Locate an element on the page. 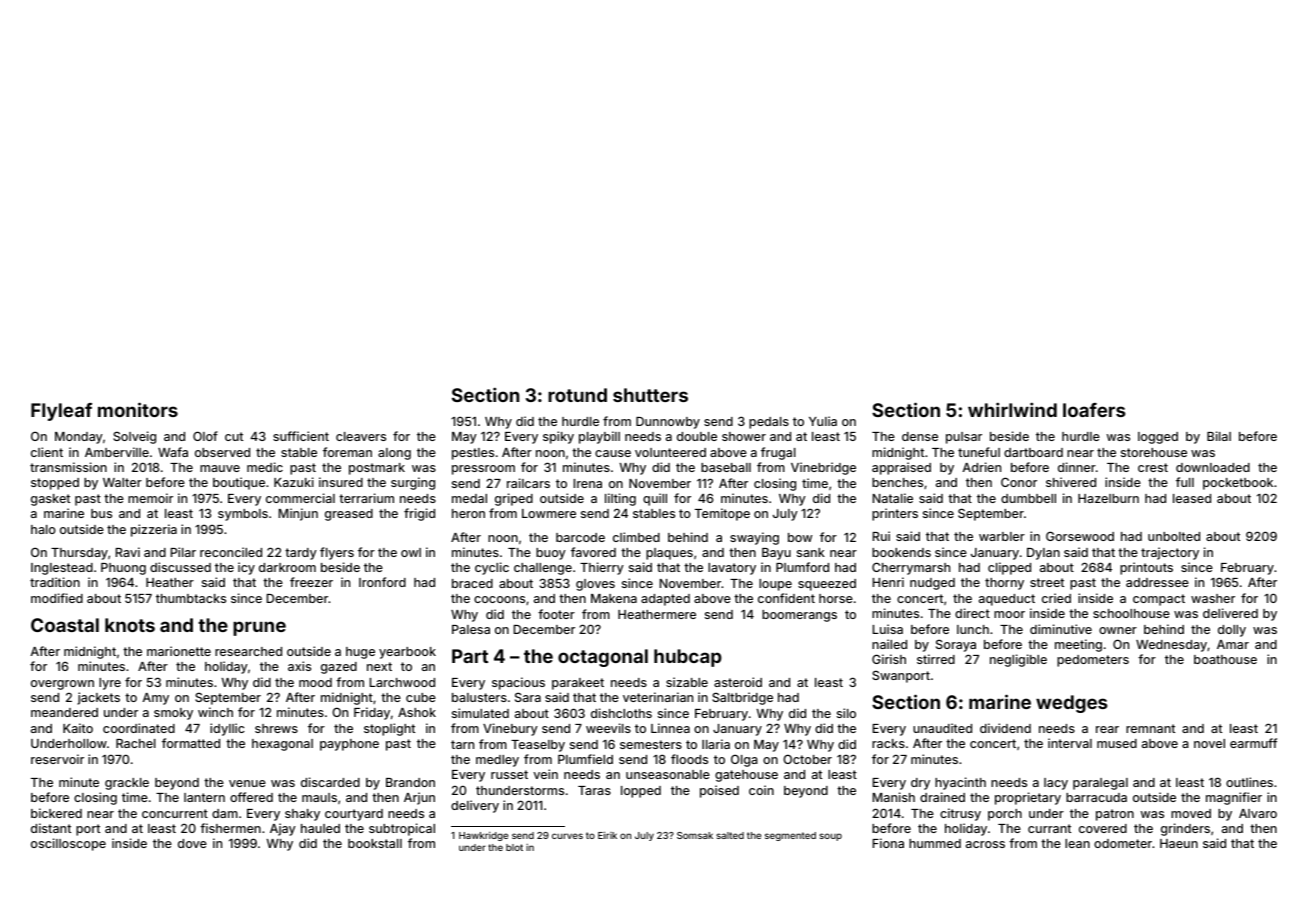  earmuff is located at coordinates (1253, 743).
